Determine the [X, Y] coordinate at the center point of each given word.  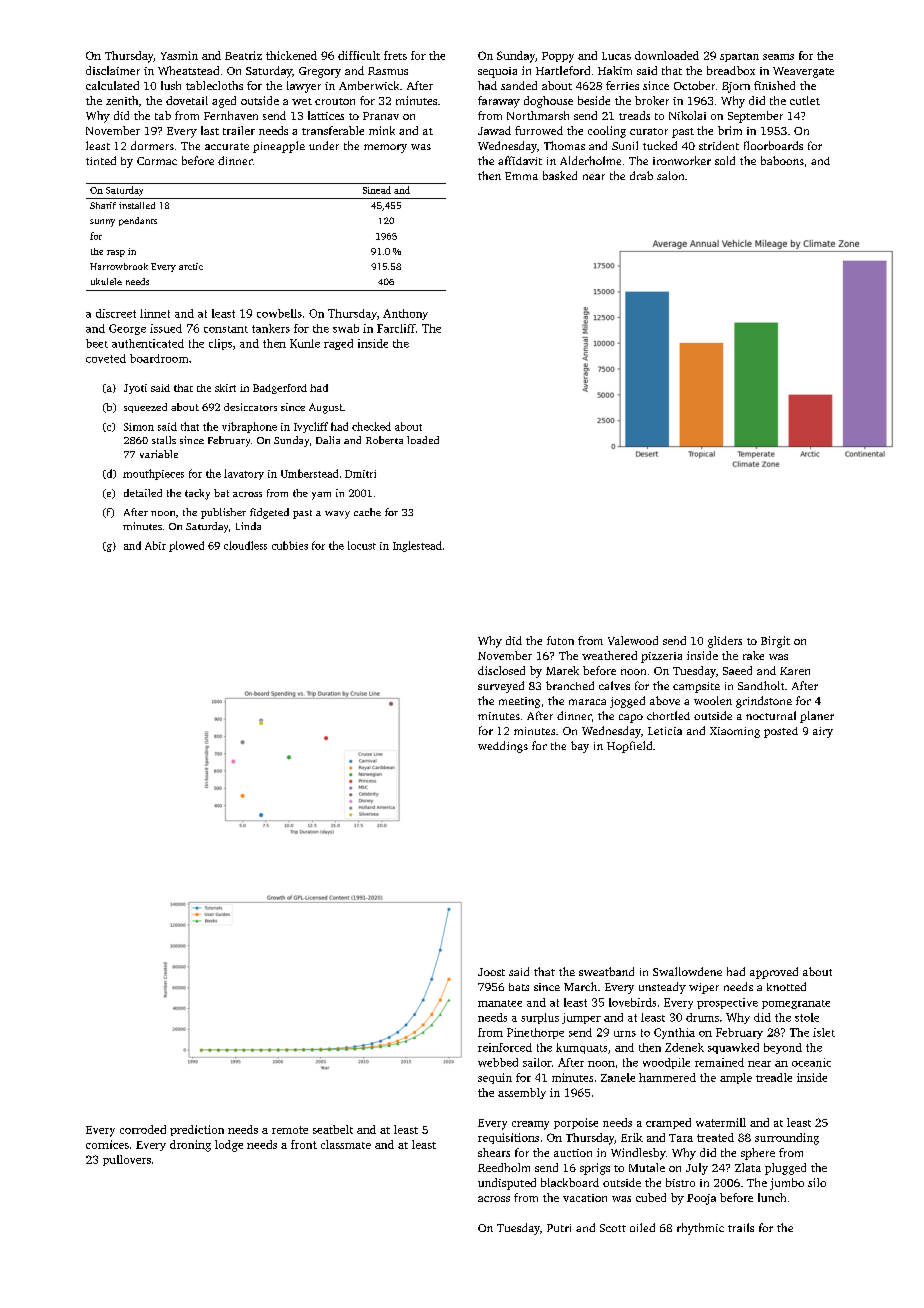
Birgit [775, 642]
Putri [559, 1228]
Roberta [384, 440]
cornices [107, 1144]
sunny [102, 223]
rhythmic [700, 1229]
